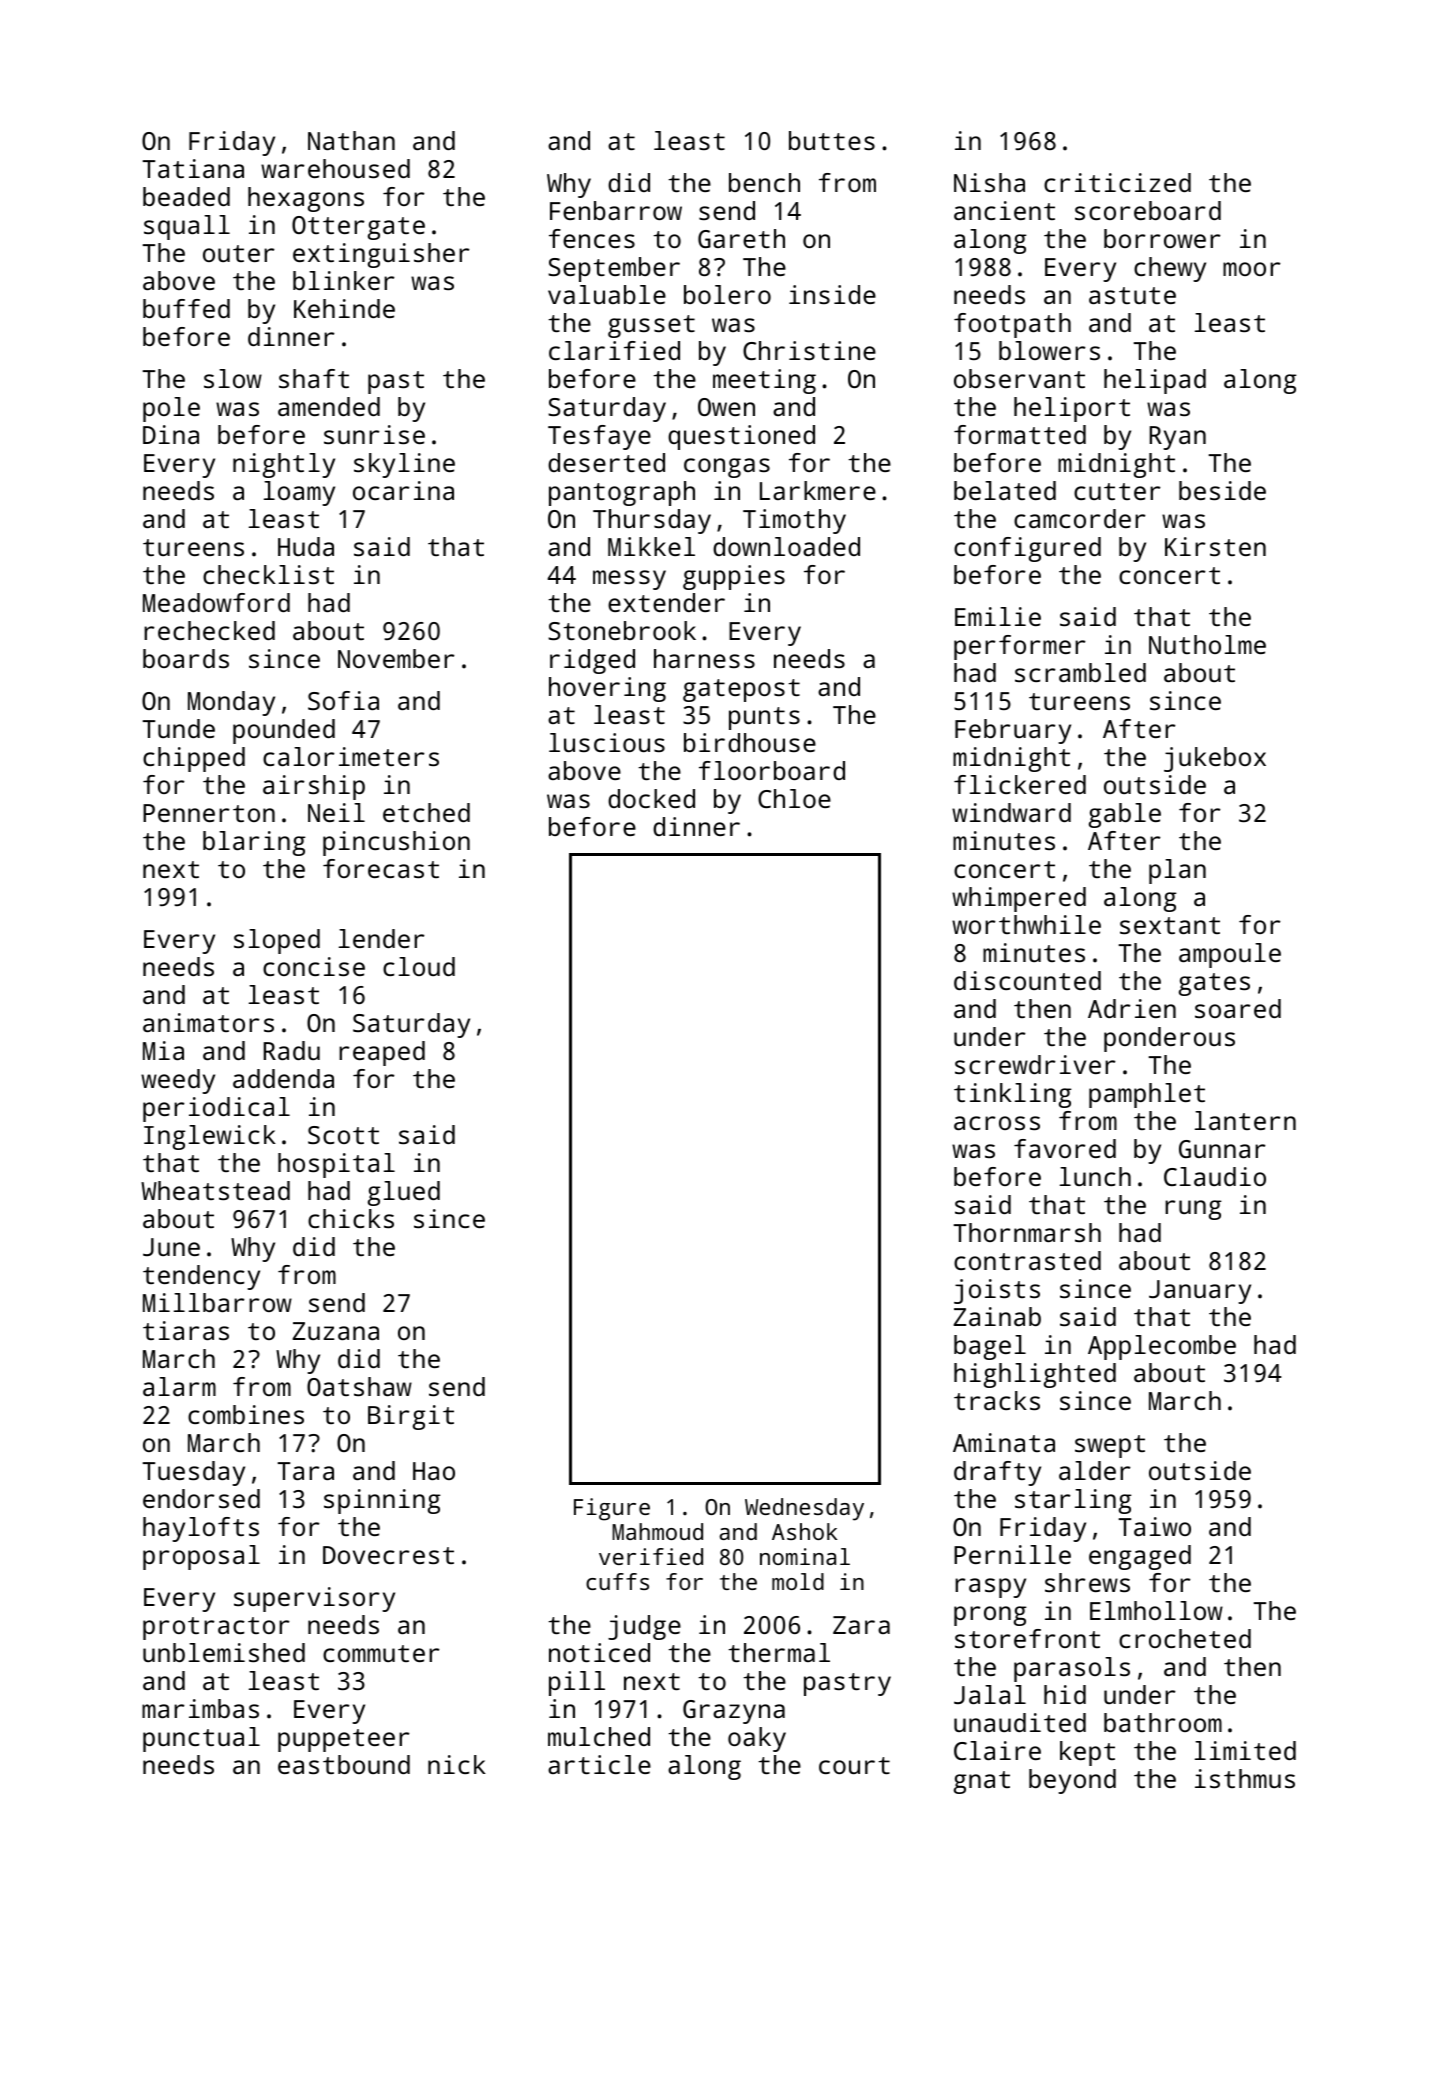 The image size is (1450, 2100). Describe the element at coordinates (599, 1764) in the screenshot. I see `article` at that location.
